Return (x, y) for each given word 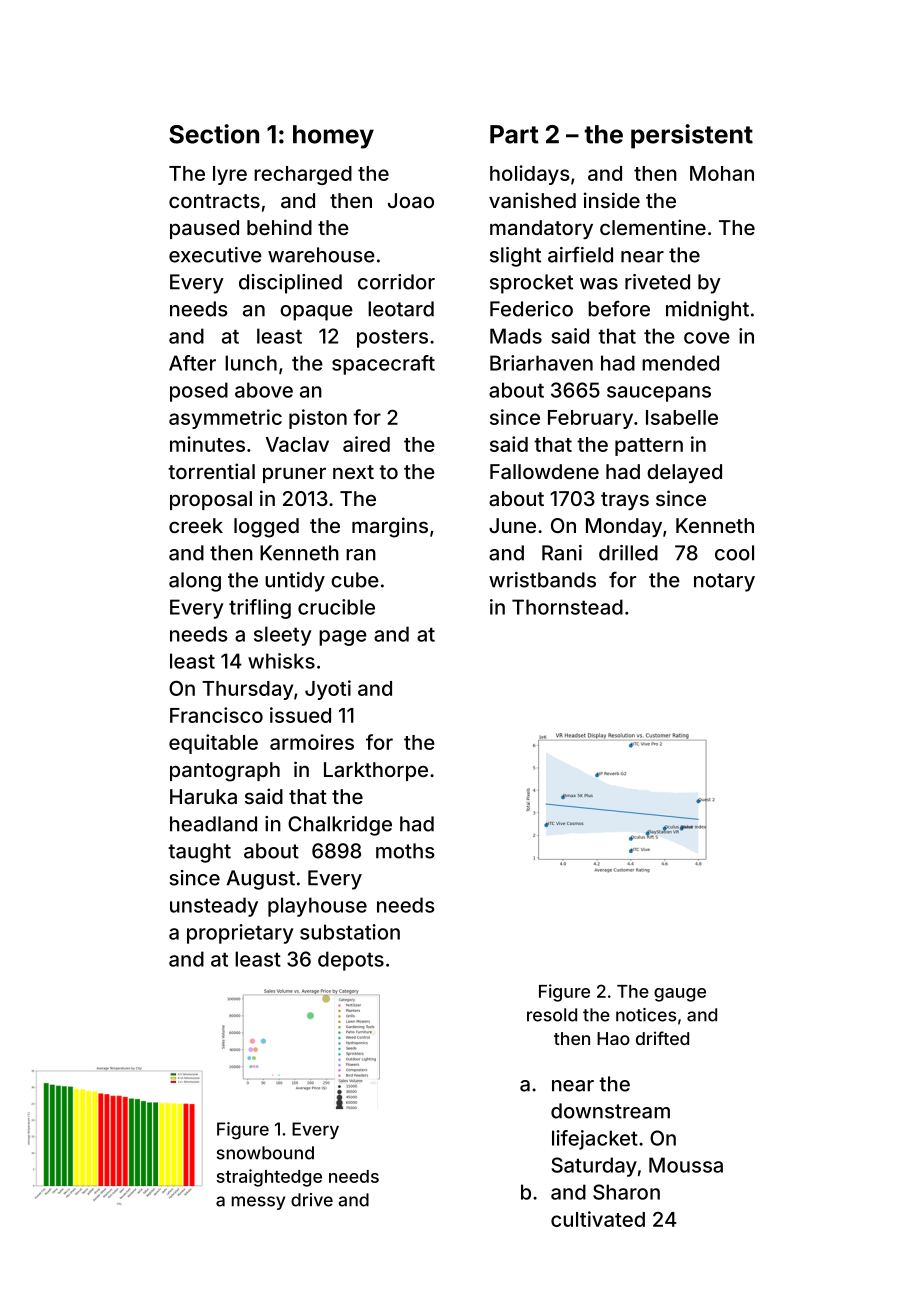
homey (333, 137)
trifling (260, 609)
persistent (692, 136)
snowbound (265, 1153)
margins (390, 527)
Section (214, 134)
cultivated (598, 1219)
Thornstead (567, 607)
